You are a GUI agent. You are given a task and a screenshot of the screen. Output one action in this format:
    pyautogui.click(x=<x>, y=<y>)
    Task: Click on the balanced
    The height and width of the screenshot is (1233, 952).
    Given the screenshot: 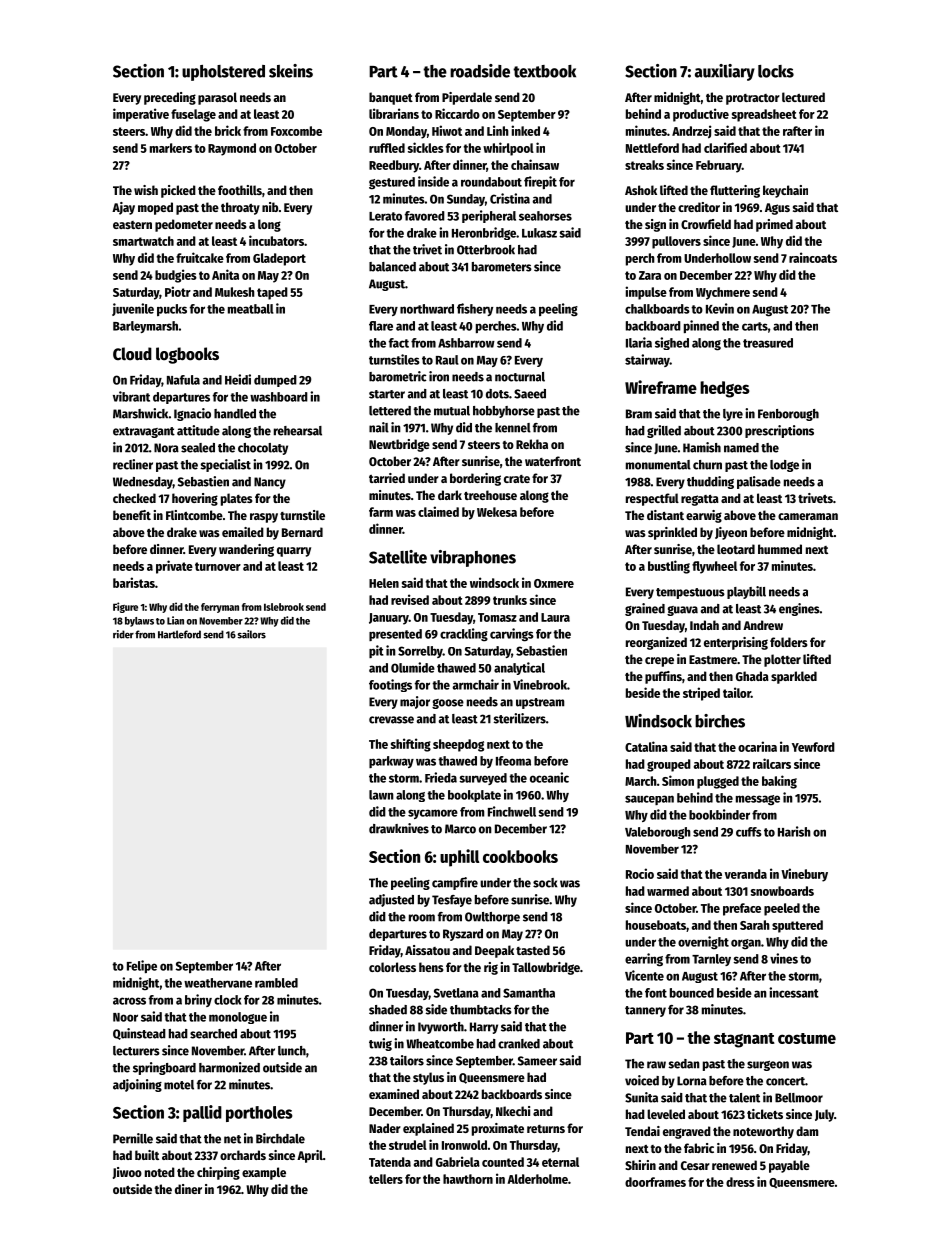 What is the action you would take?
    pyautogui.click(x=392, y=267)
